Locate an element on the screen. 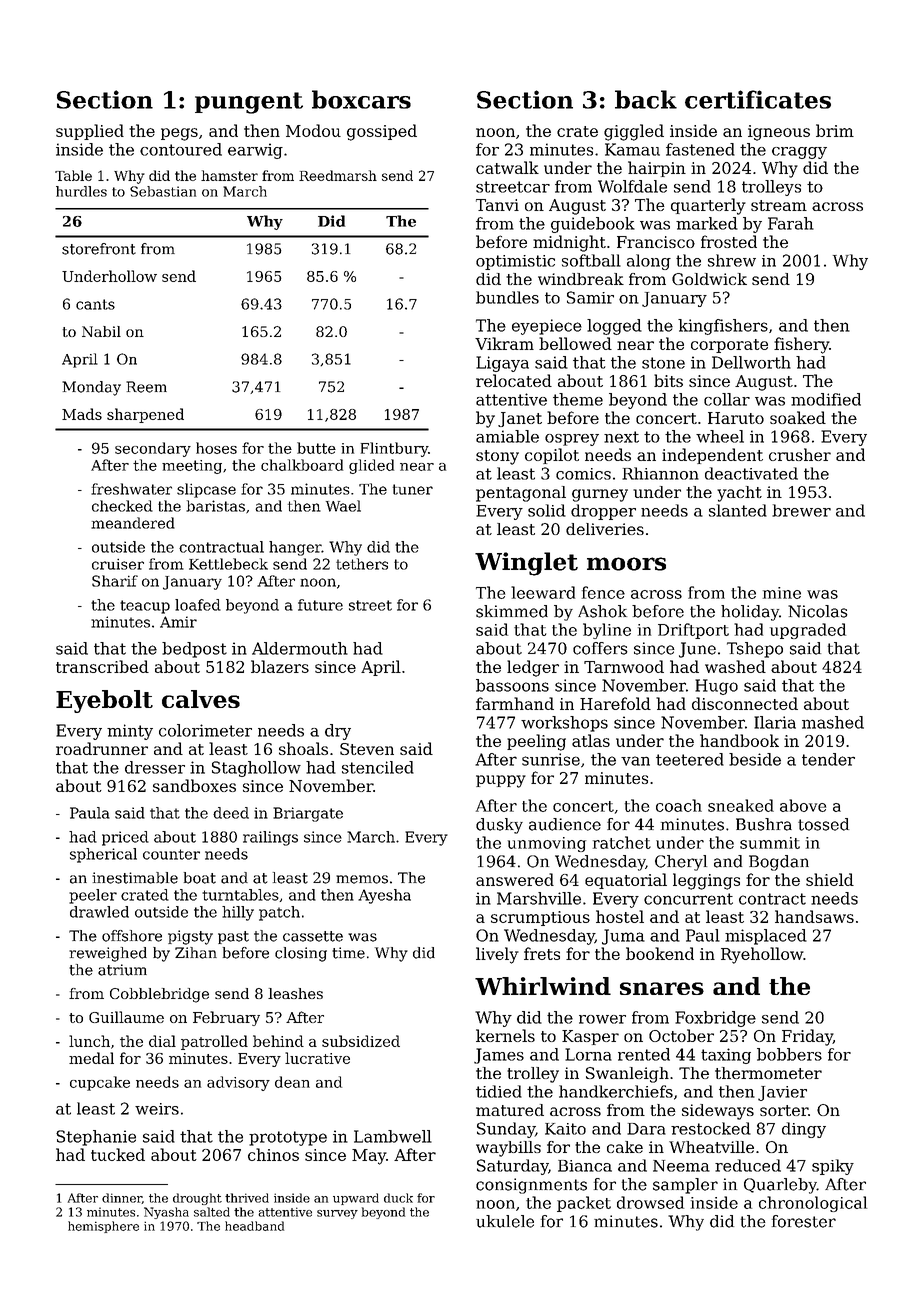  amiable is located at coordinates (507, 436).
